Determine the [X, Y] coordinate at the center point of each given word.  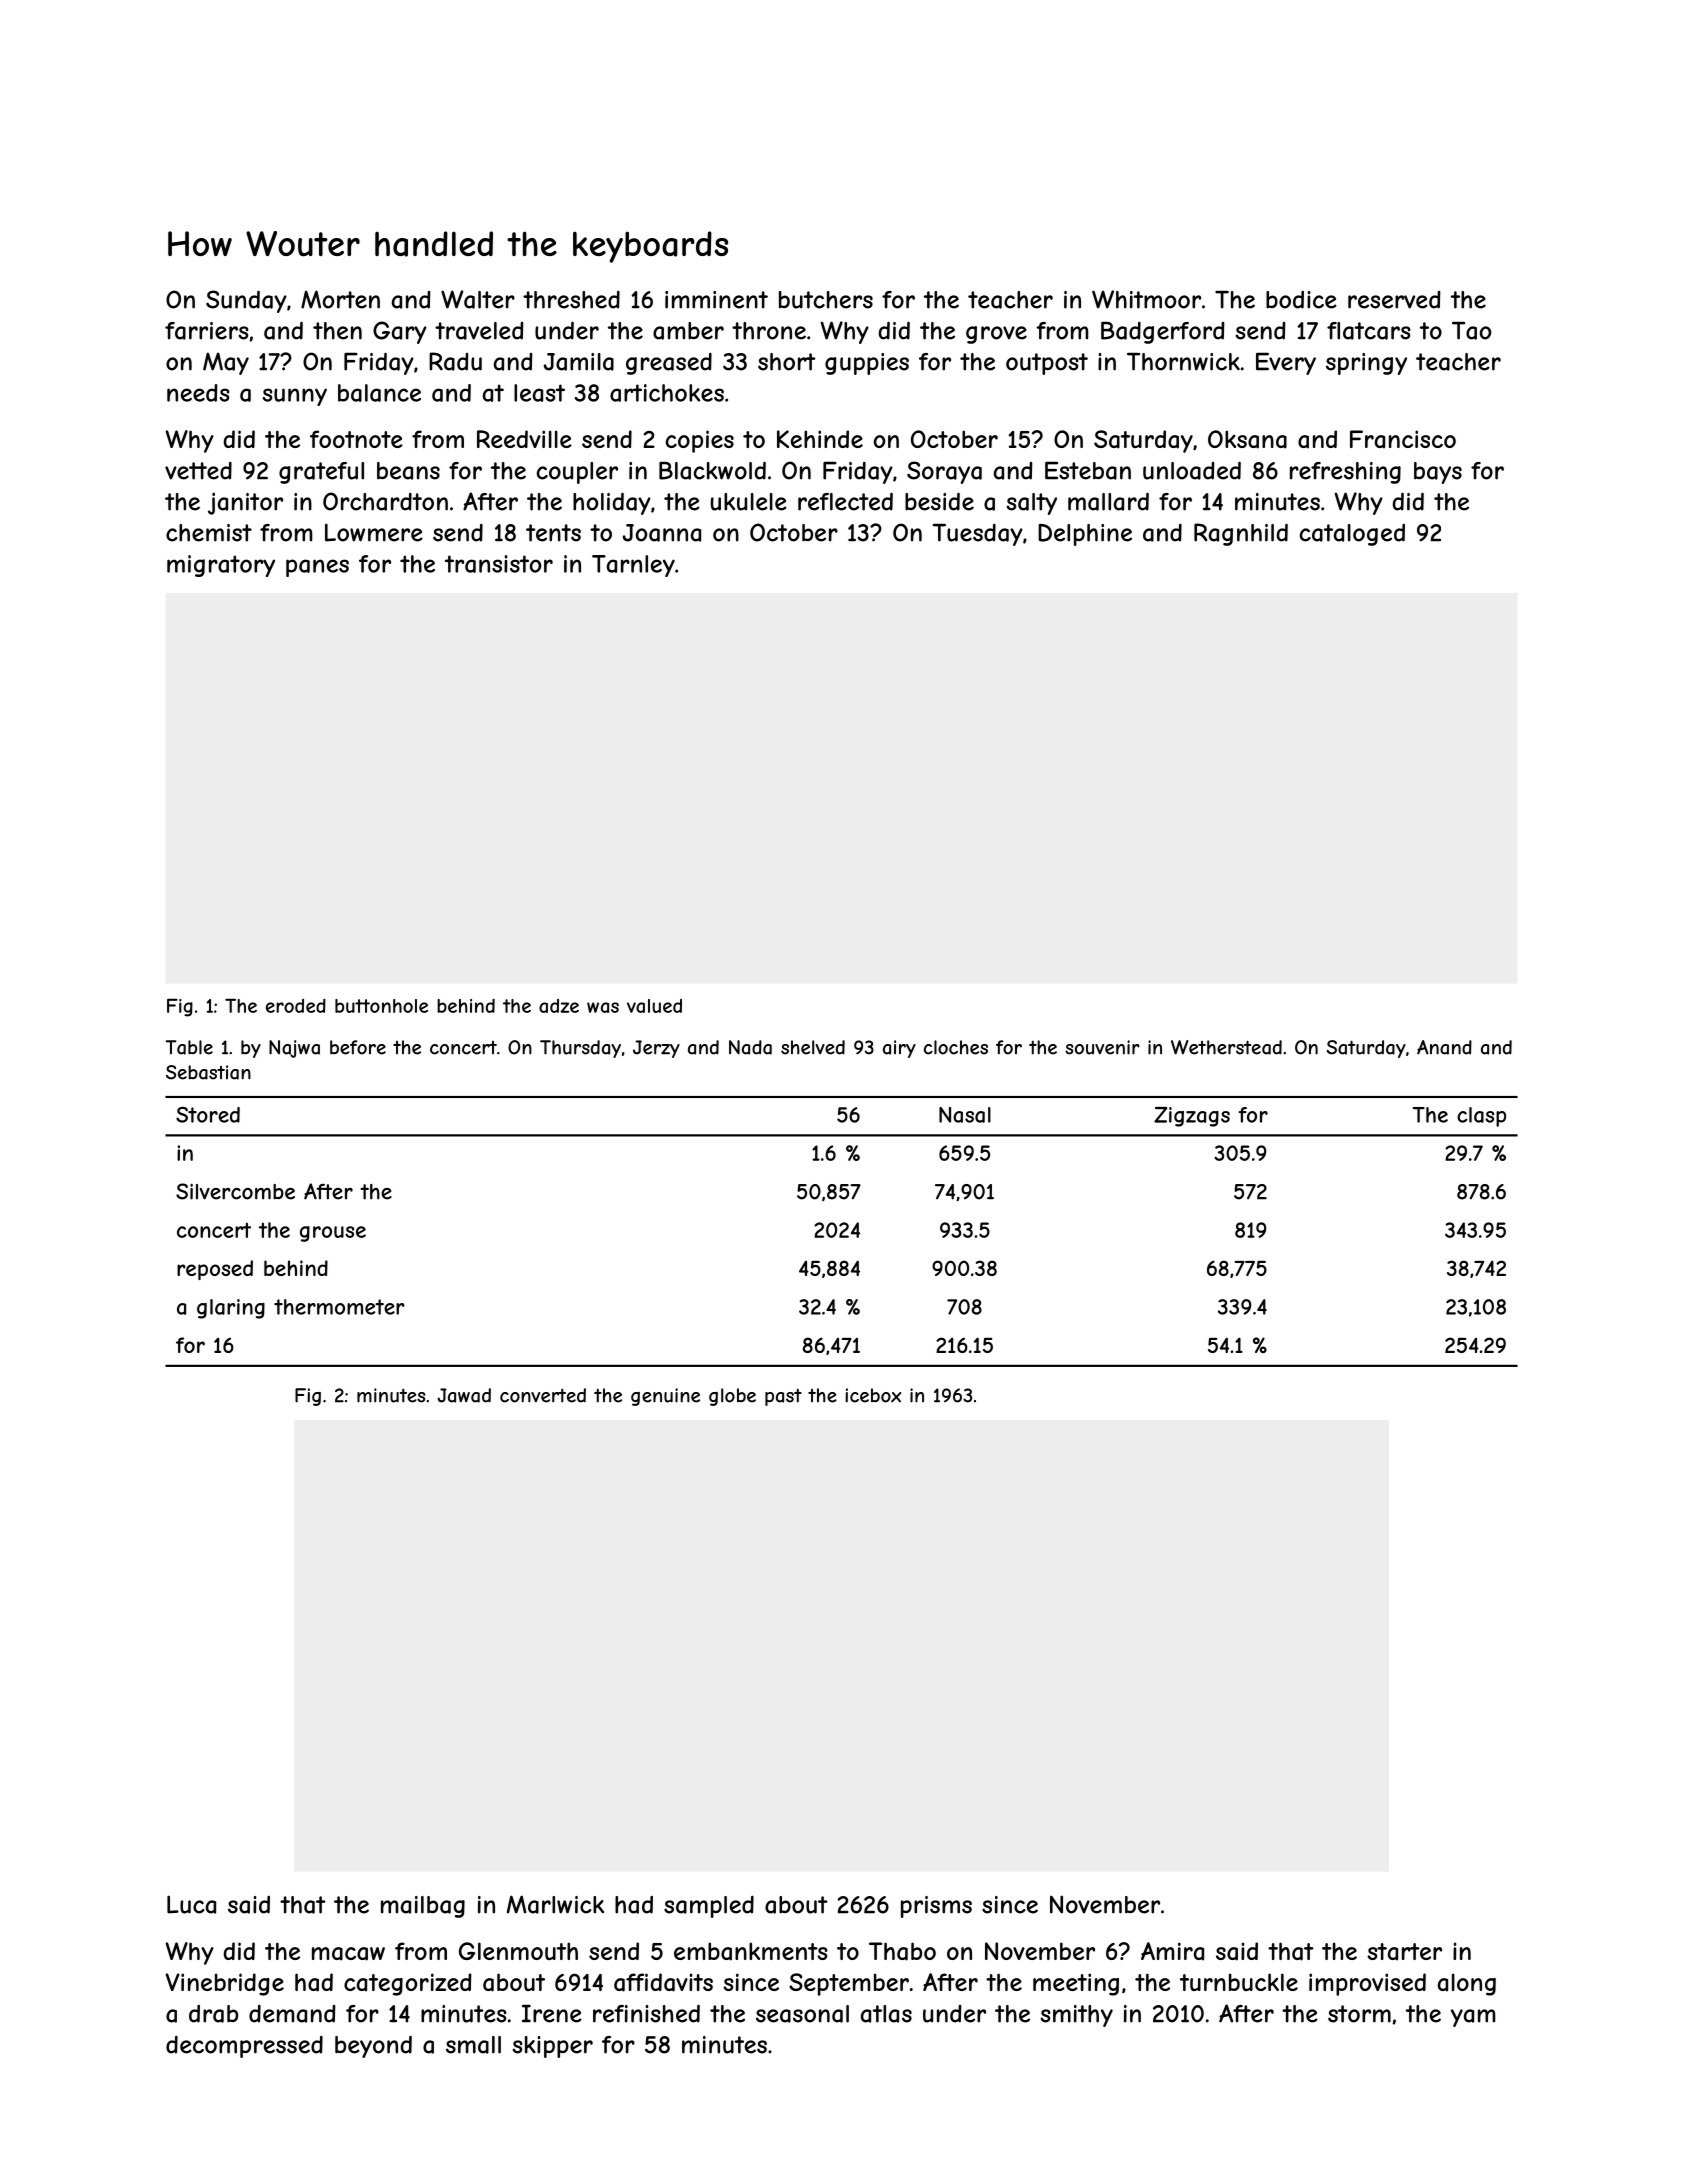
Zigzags [1192, 1117]
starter [1404, 1952]
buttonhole [381, 1006]
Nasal [965, 1115]
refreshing [1345, 473]
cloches [956, 1047]
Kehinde [820, 439]
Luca [191, 1904]
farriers [207, 331]
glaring [231, 1309]
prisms [936, 1907]
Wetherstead [1226, 1047]
